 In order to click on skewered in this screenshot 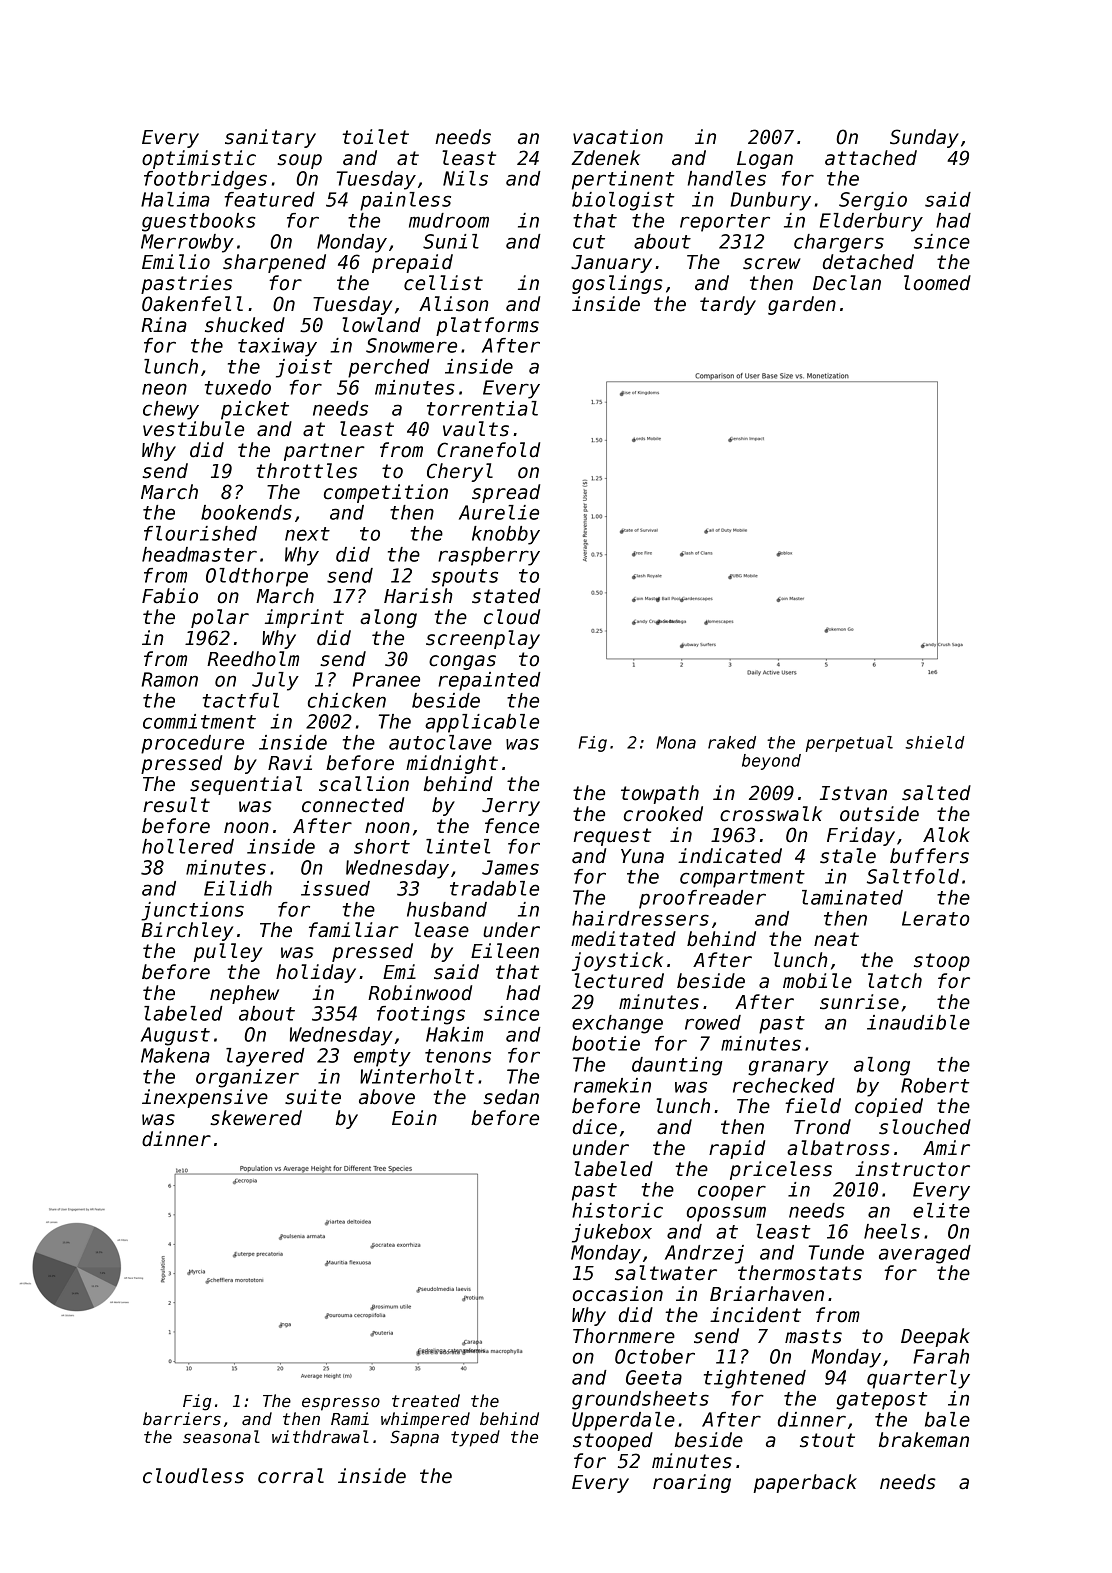, I will do `click(256, 1118)`.
